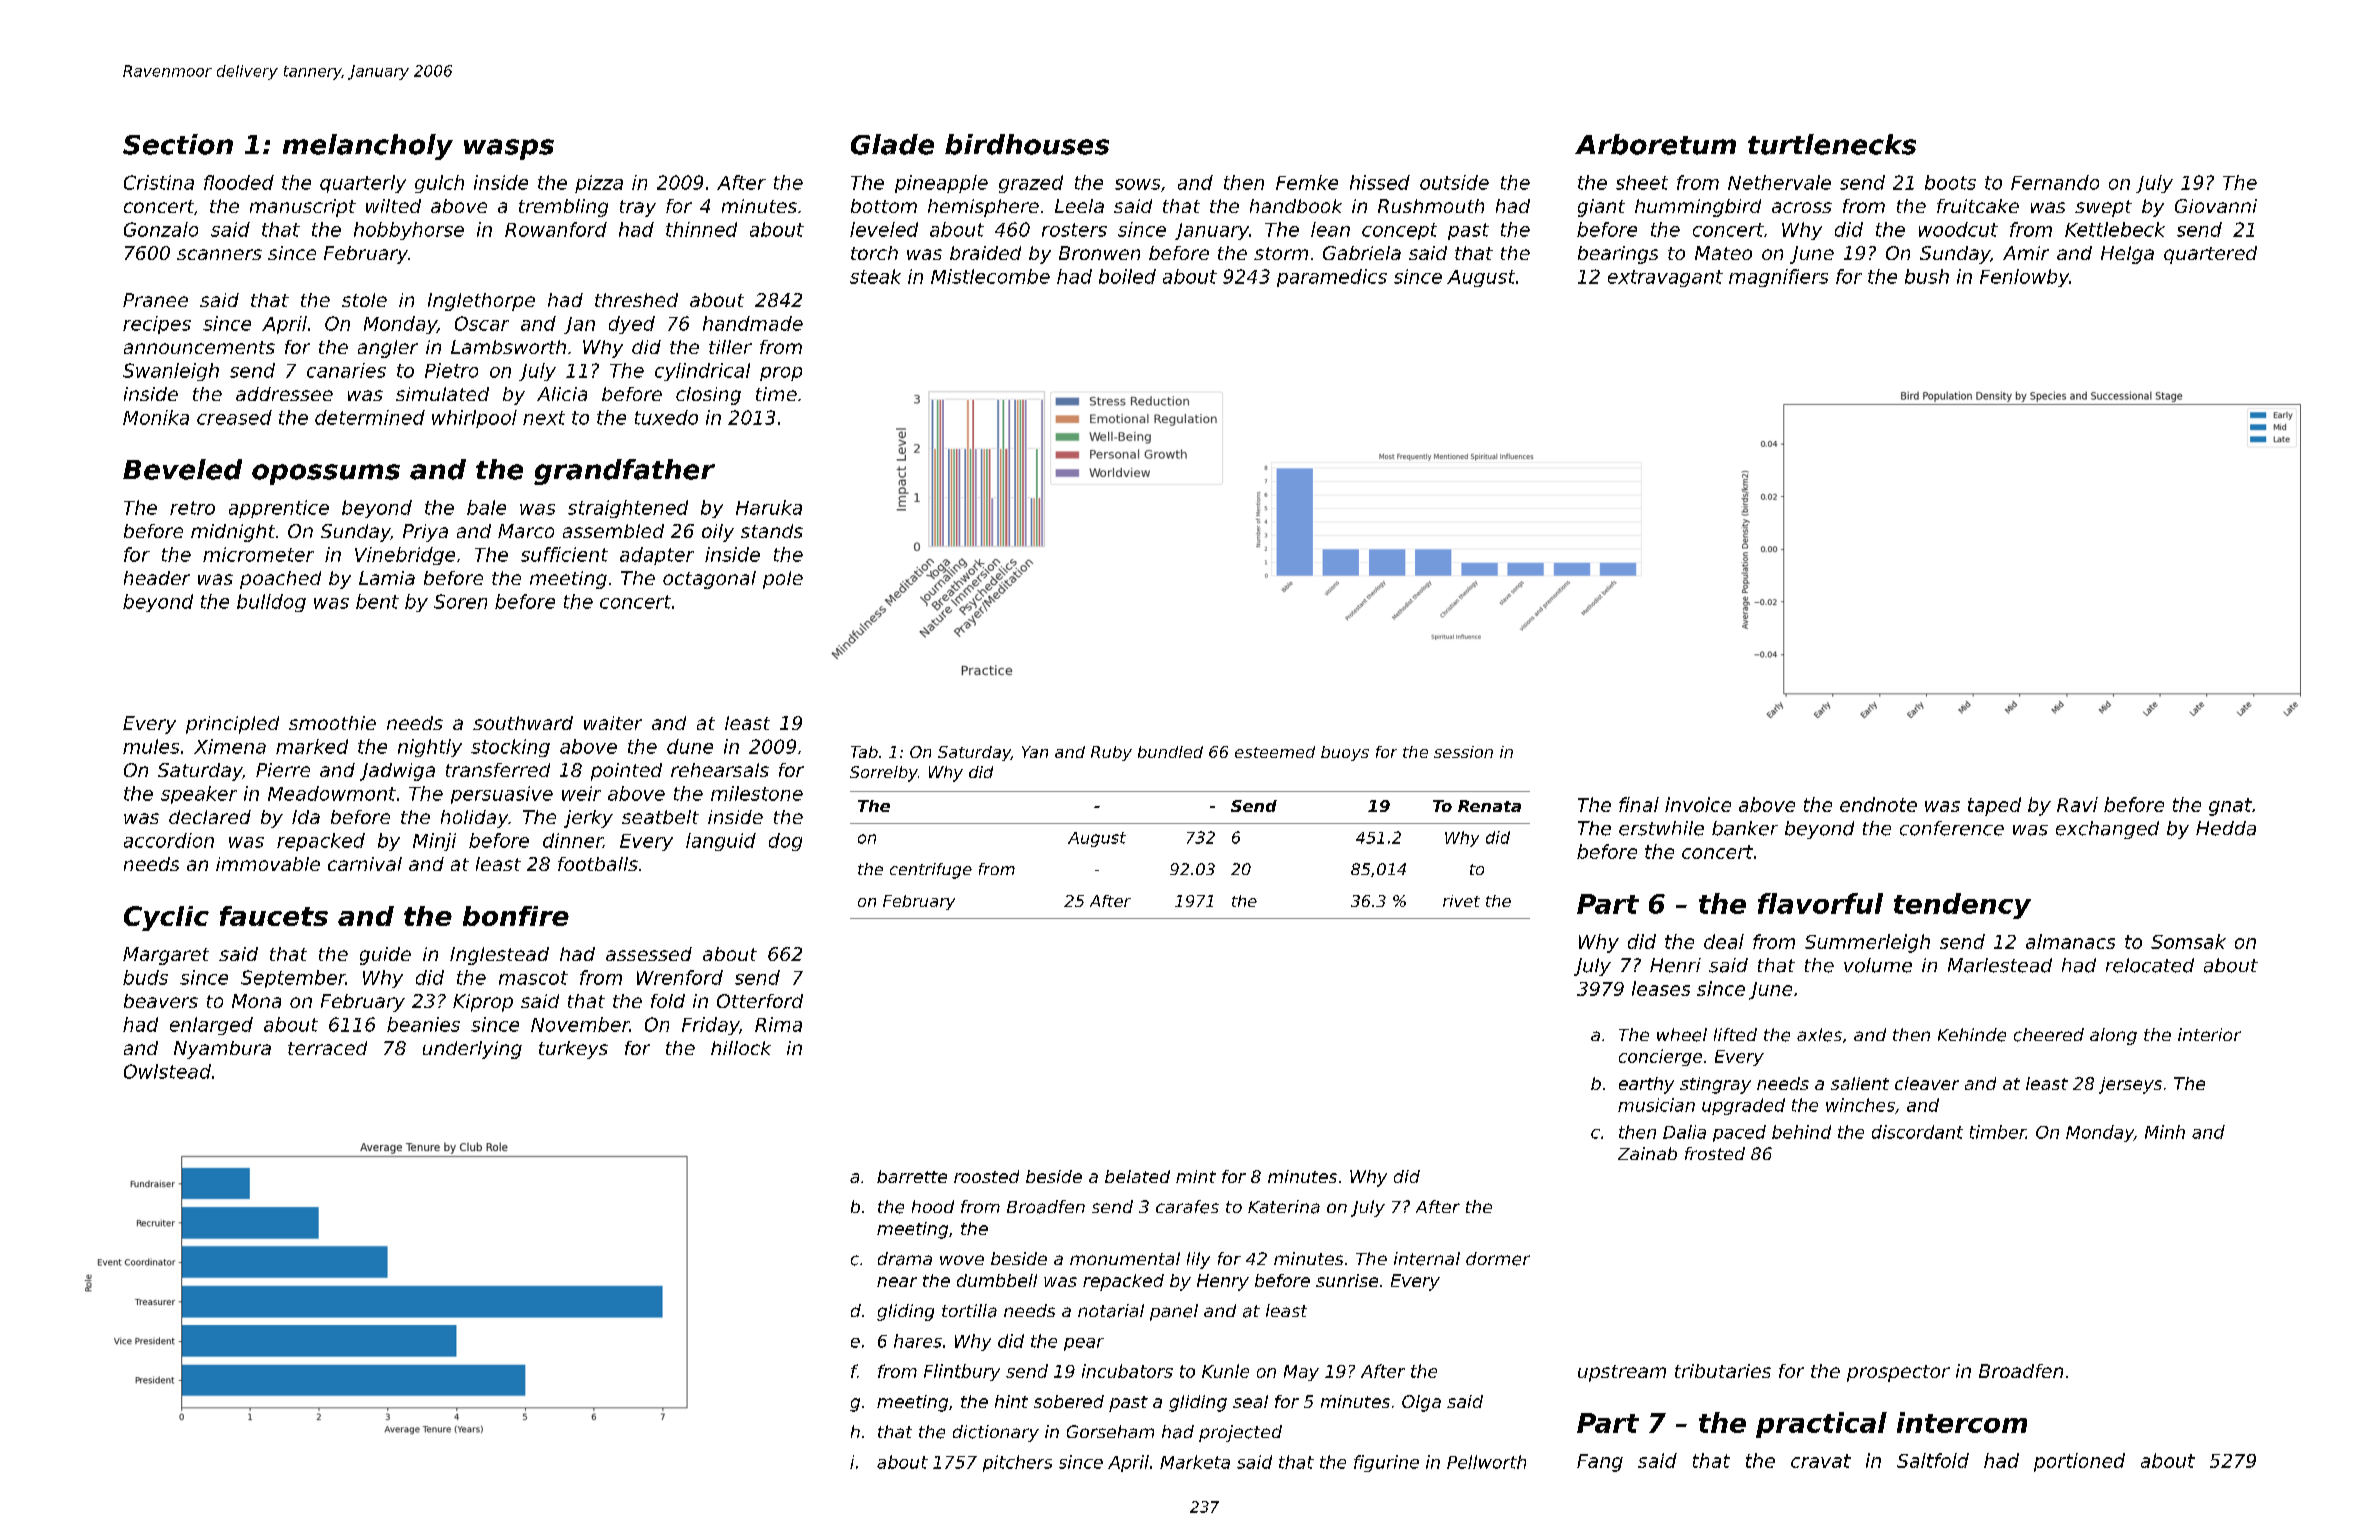 This document has width=2380, height=1540. Describe the element at coordinates (1724, 941) in the document. I see `deal` at that location.
